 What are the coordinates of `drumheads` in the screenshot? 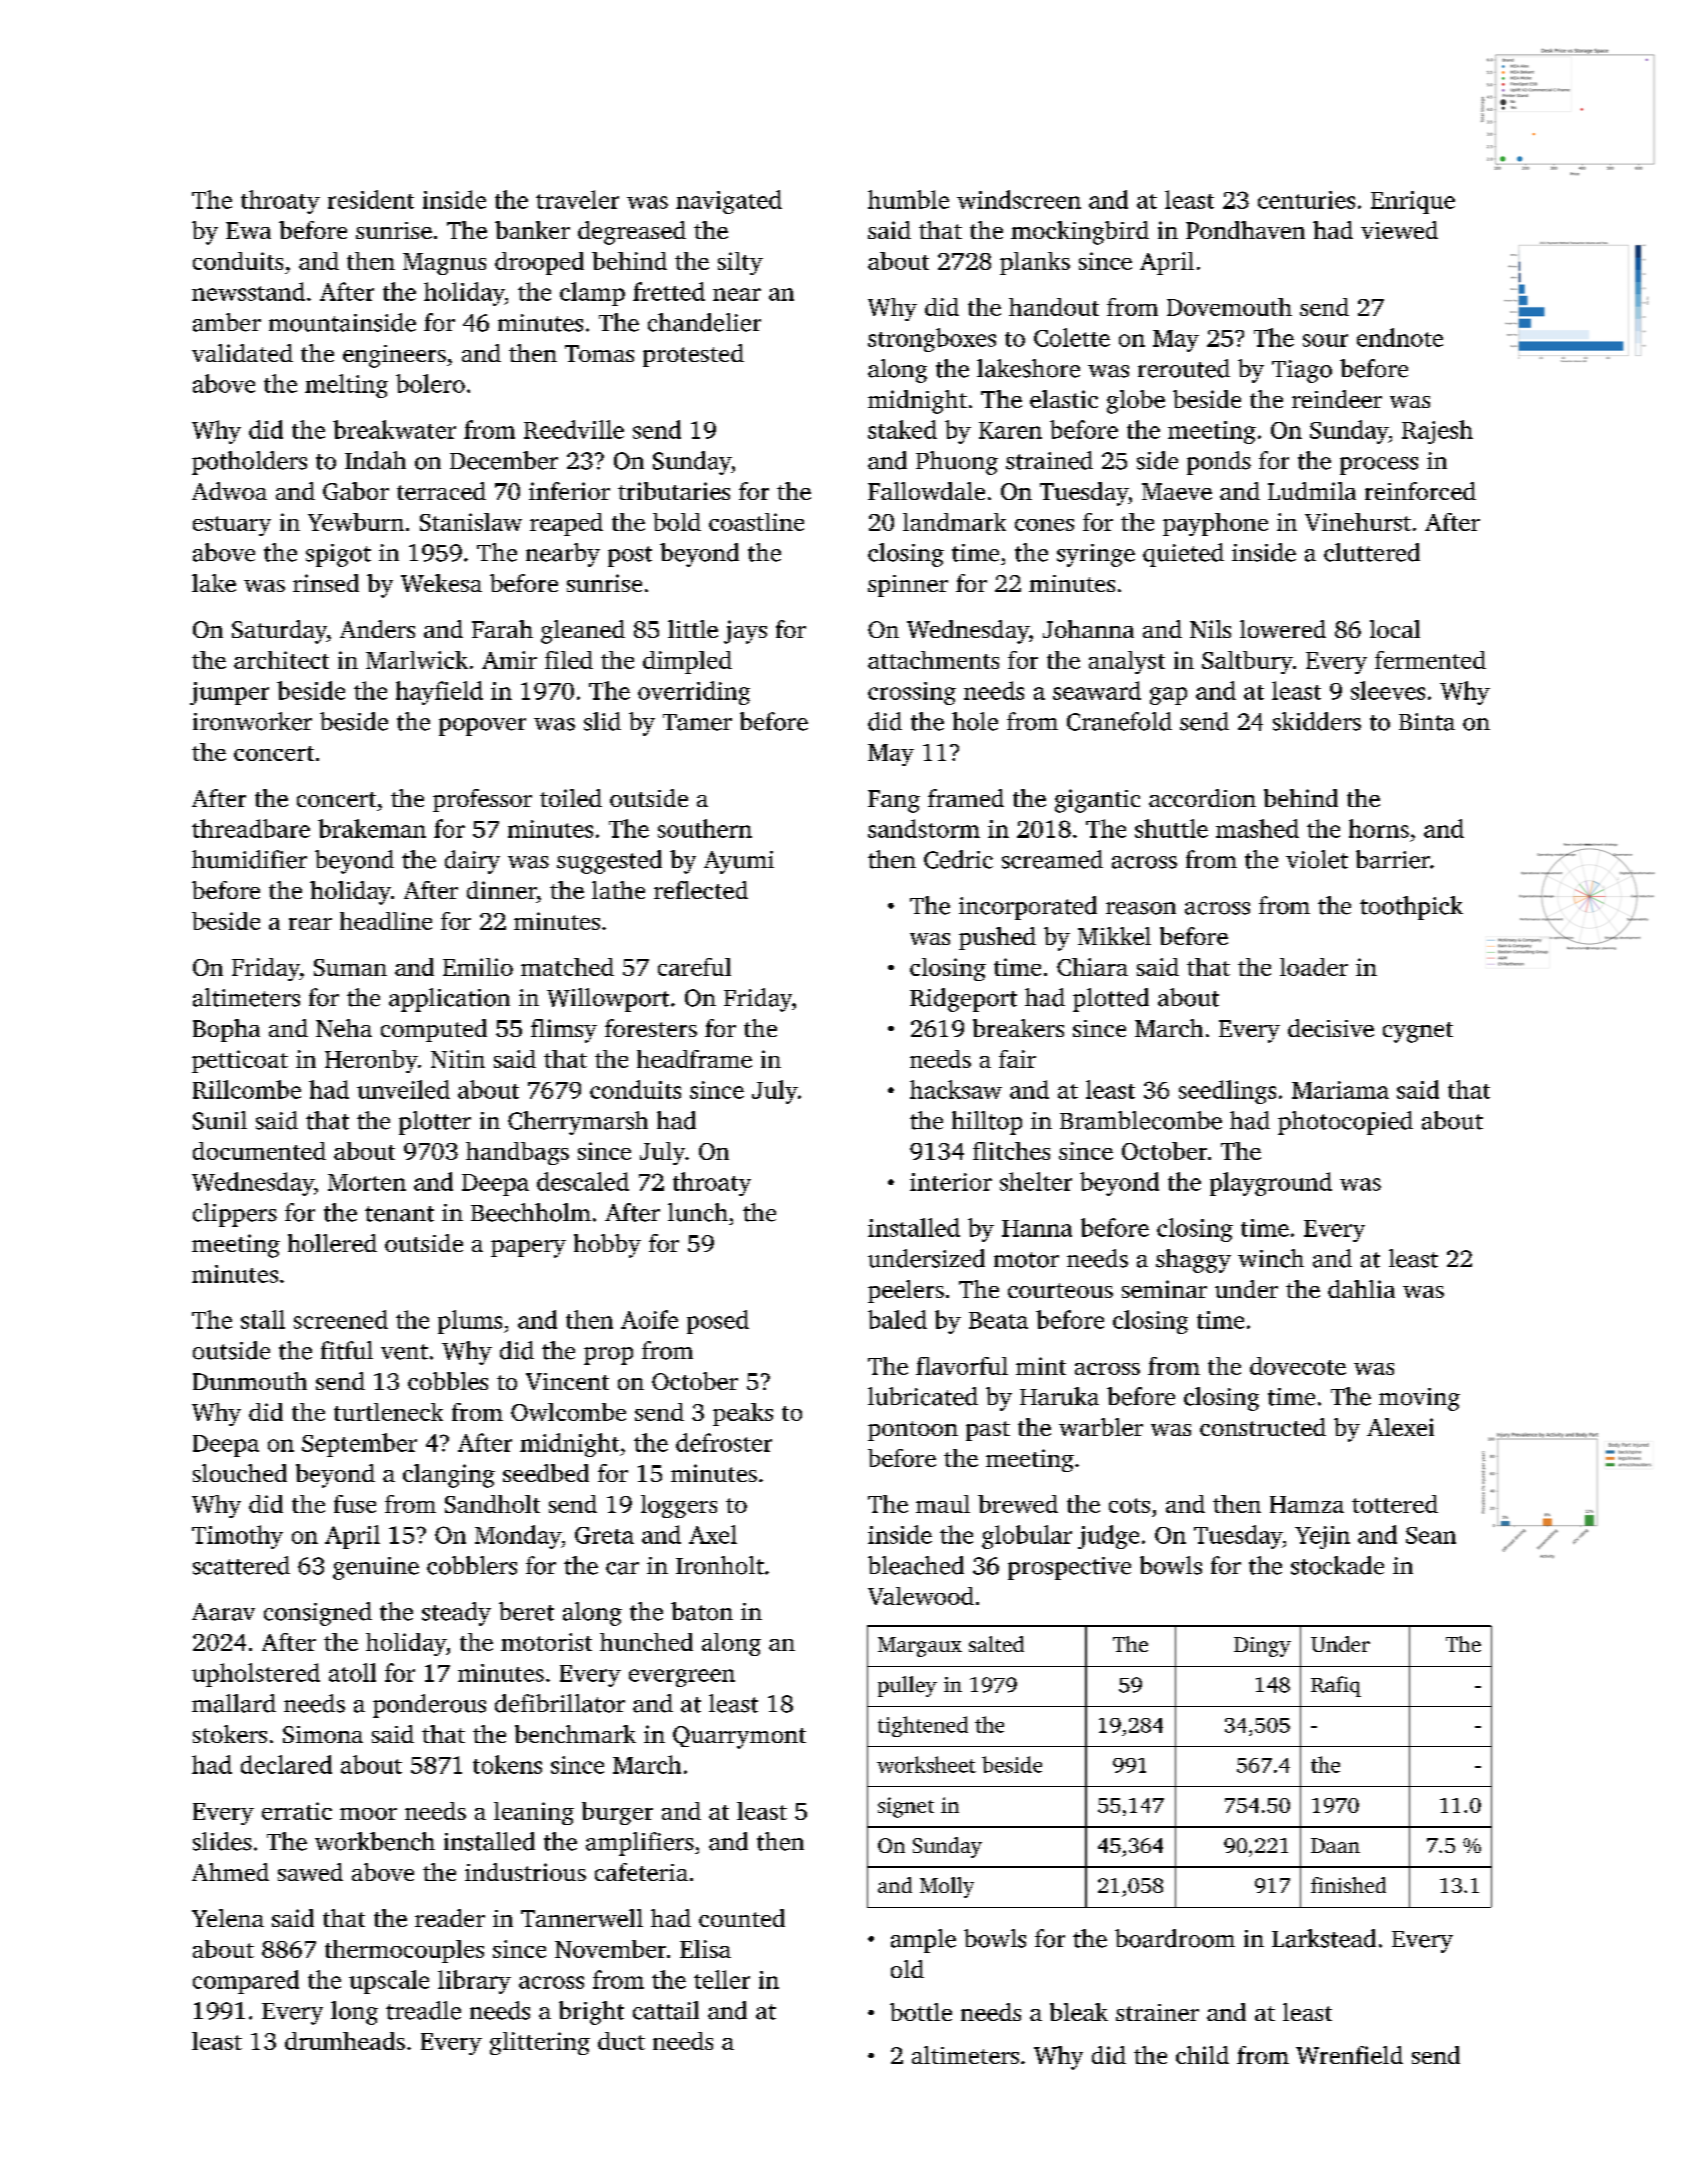 It's located at (345, 2041).
